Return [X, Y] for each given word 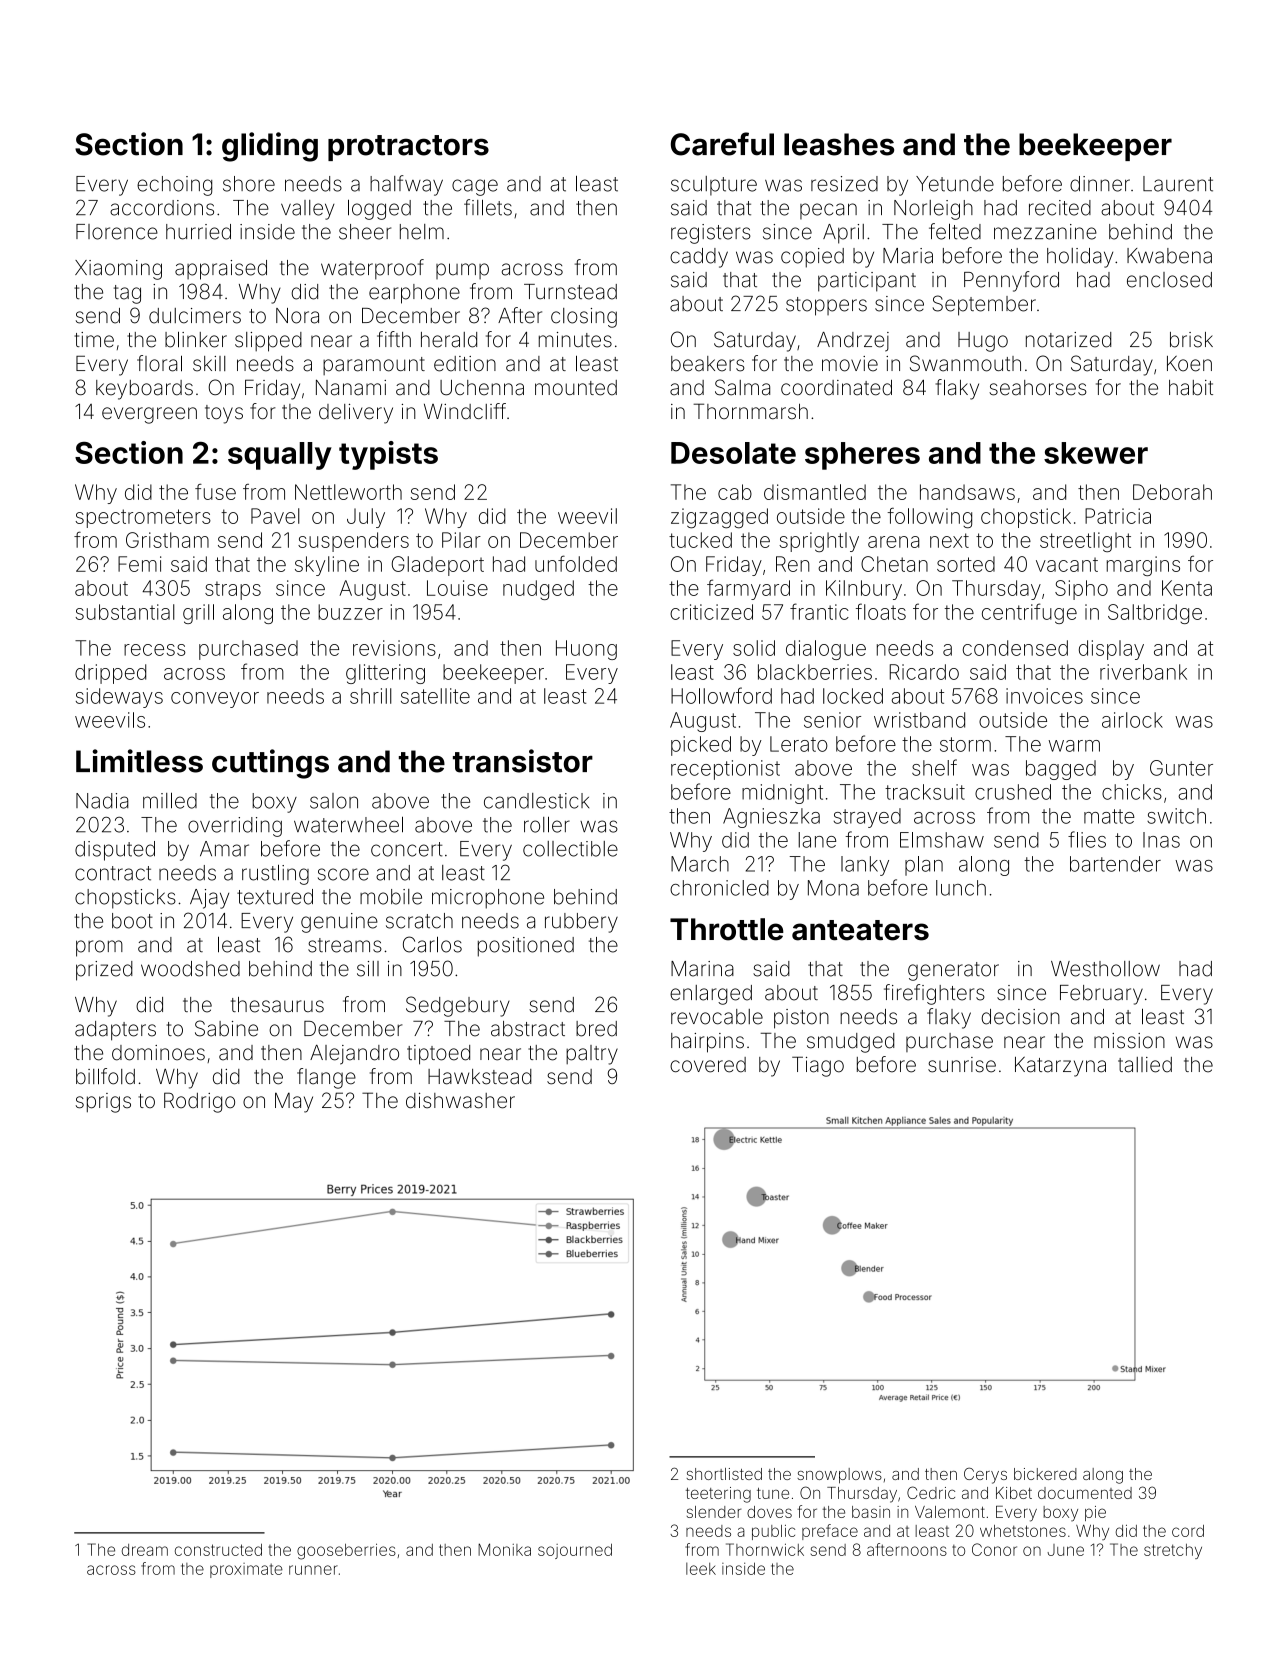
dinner [1100, 184]
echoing [174, 186]
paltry [592, 1055]
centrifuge [1029, 613]
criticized [711, 612]
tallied [1145, 1065]
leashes [839, 144]
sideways [119, 698]
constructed [218, 1550]
